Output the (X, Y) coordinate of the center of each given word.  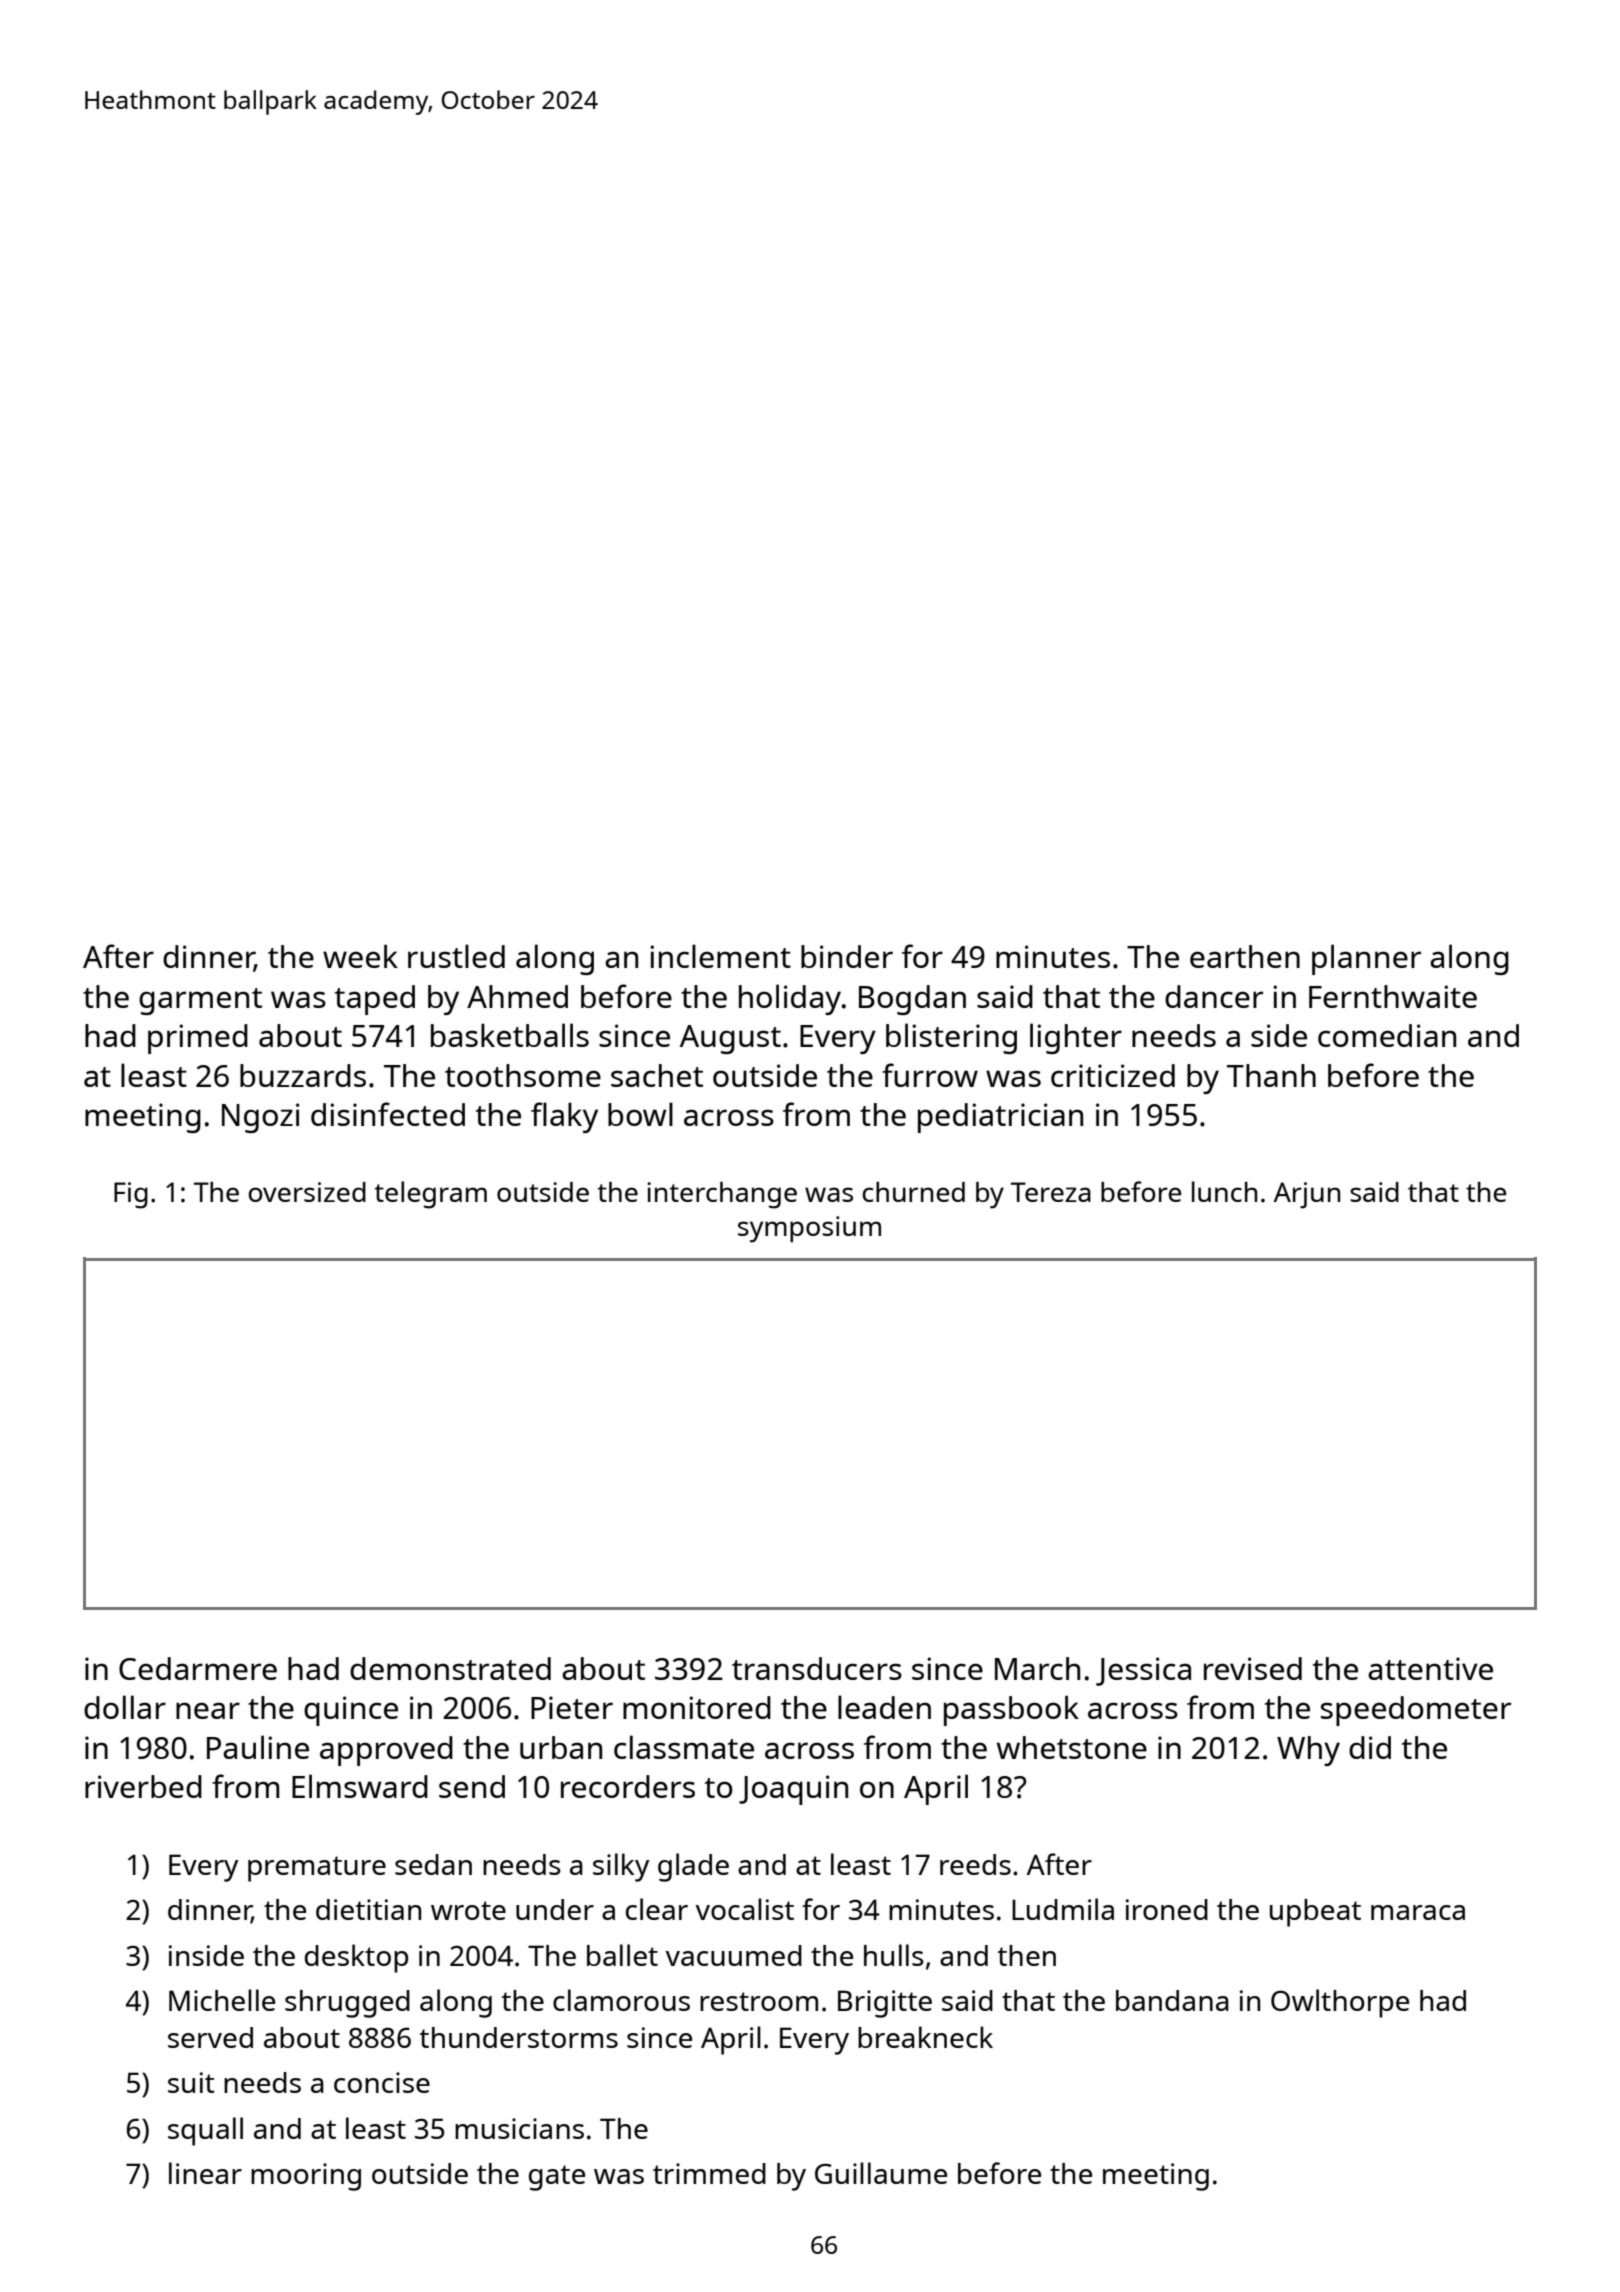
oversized (307, 1192)
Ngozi (260, 1118)
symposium (809, 1229)
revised (1253, 1668)
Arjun (1307, 1195)
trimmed (709, 2173)
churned (913, 1192)
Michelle (222, 2000)
